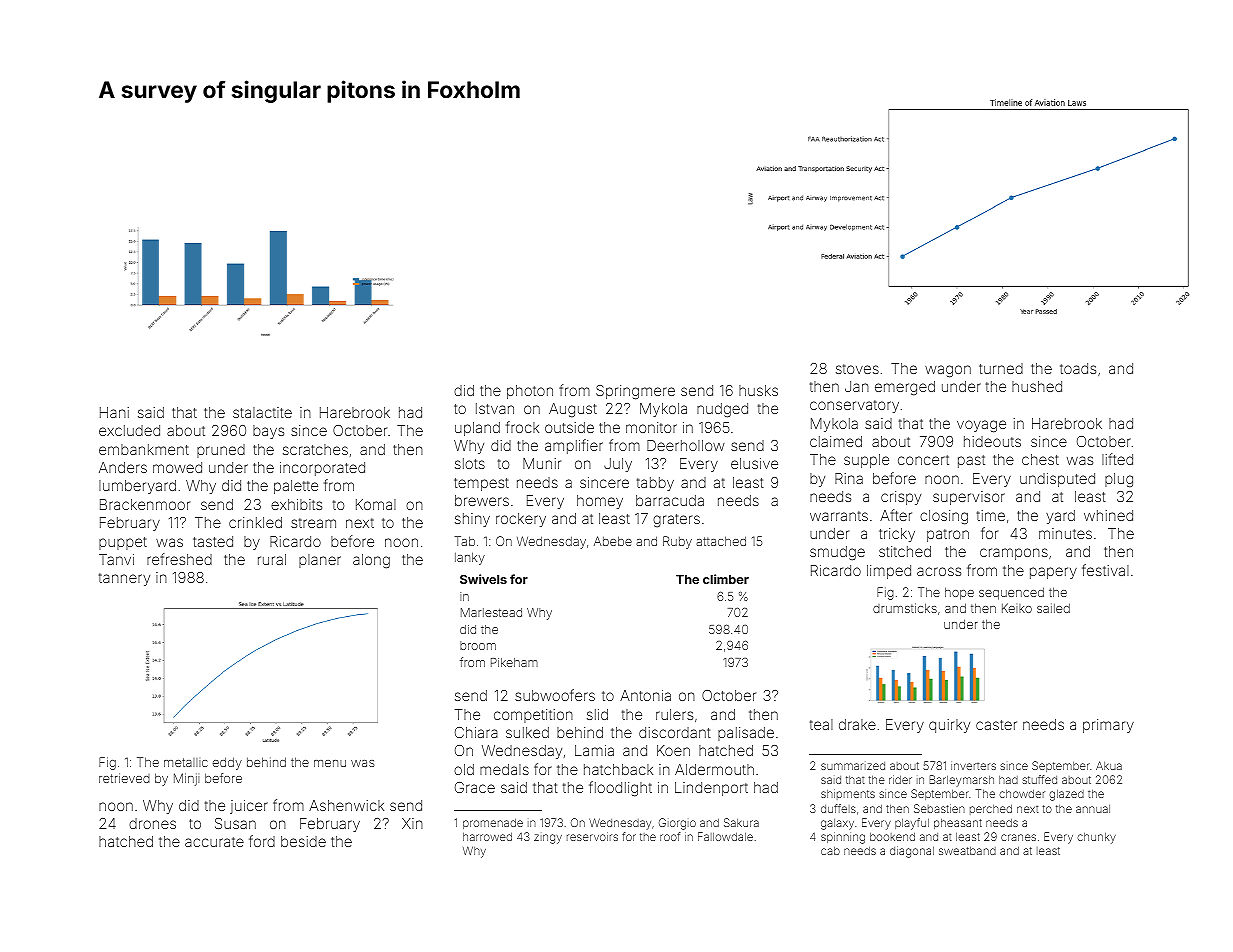 This image has height=952, width=1233. What do you see at coordinates (1053, 608) in the image?
I see `sailed` at bounding box center [1053, 608].
